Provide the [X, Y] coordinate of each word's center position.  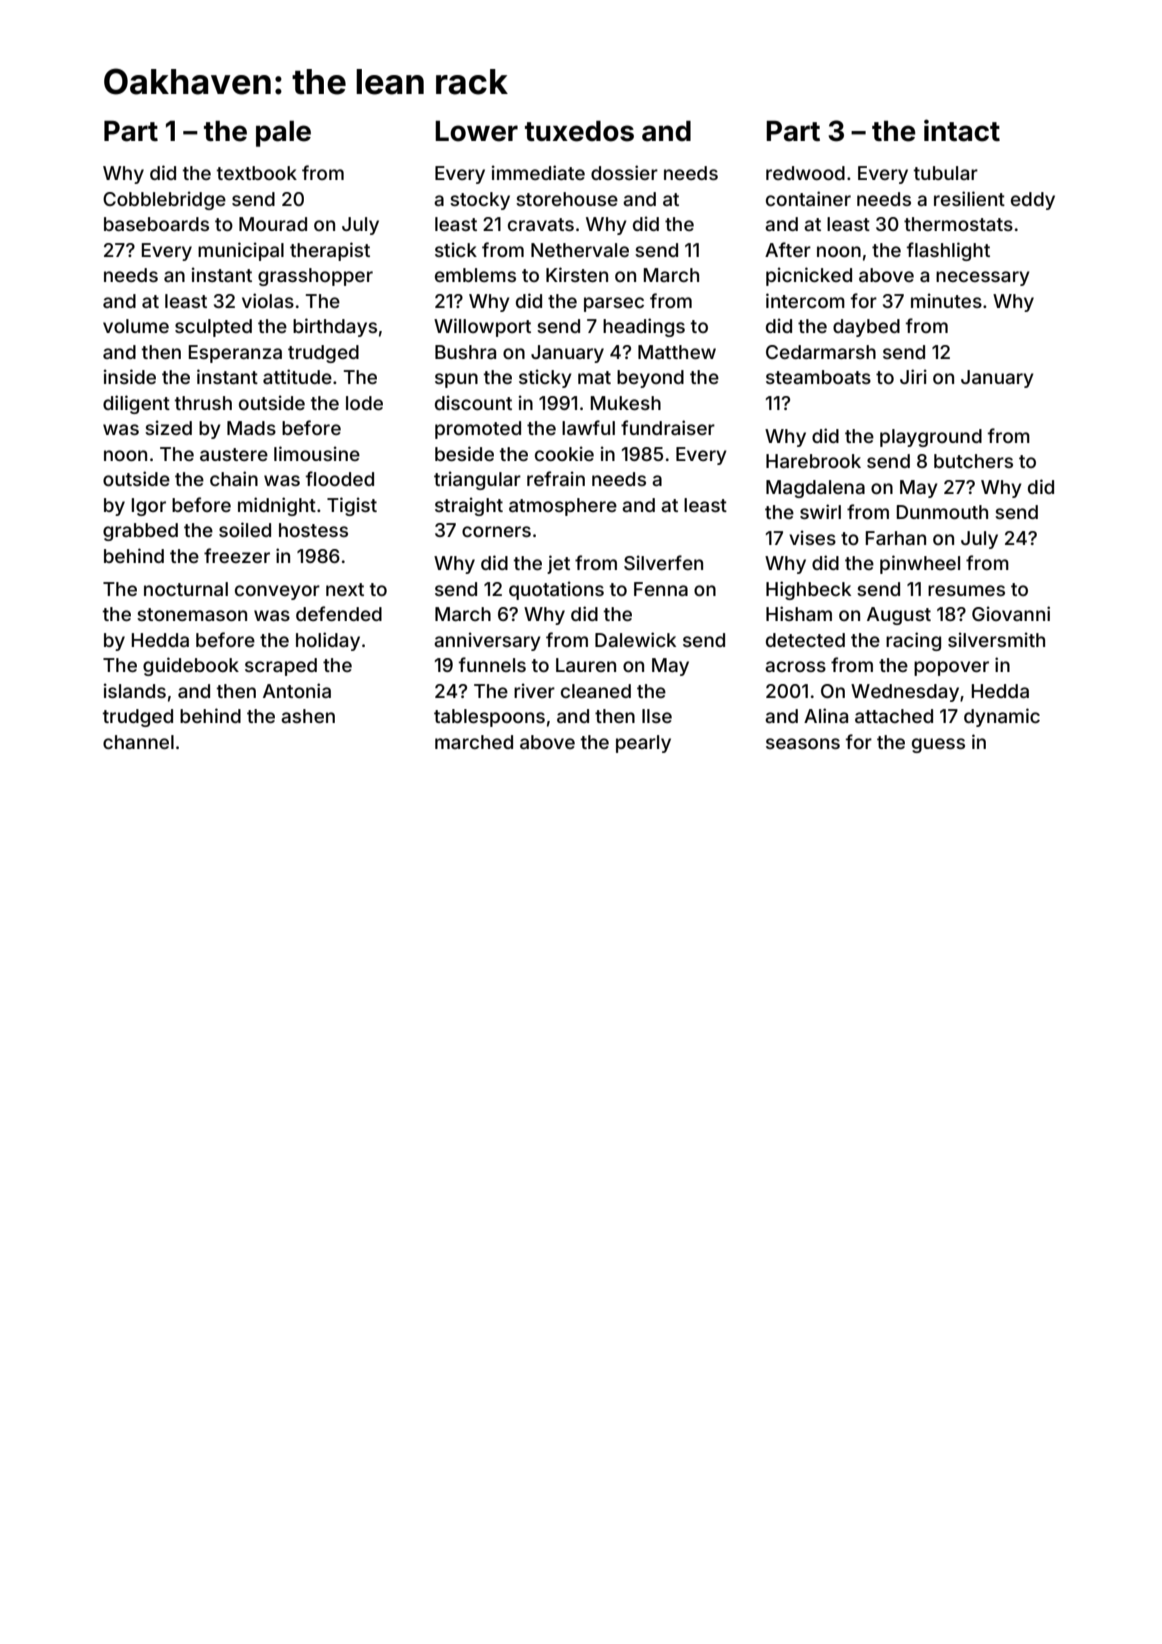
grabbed [140, 532]
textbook [257, 173]
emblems [475, 275]
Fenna [661, 589]
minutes [946, 300]
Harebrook [813, 461]
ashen [308, 716]
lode [364, 403]
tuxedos [579, 131]
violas [268, 300]
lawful [588, 427]
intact [962, 130]
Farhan [896, 538]
